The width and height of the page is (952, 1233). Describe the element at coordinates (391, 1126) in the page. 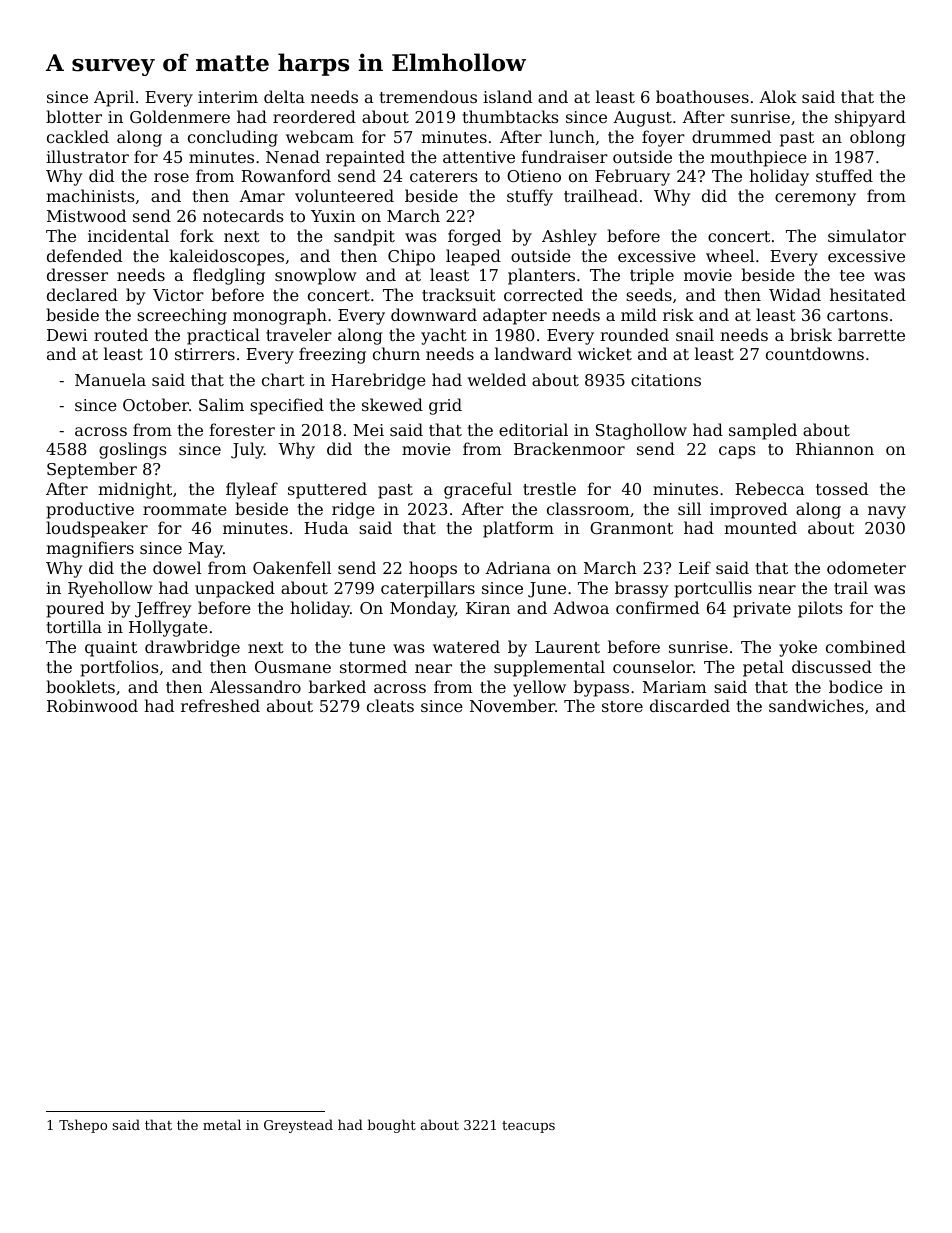

I see `bought` at that location.
